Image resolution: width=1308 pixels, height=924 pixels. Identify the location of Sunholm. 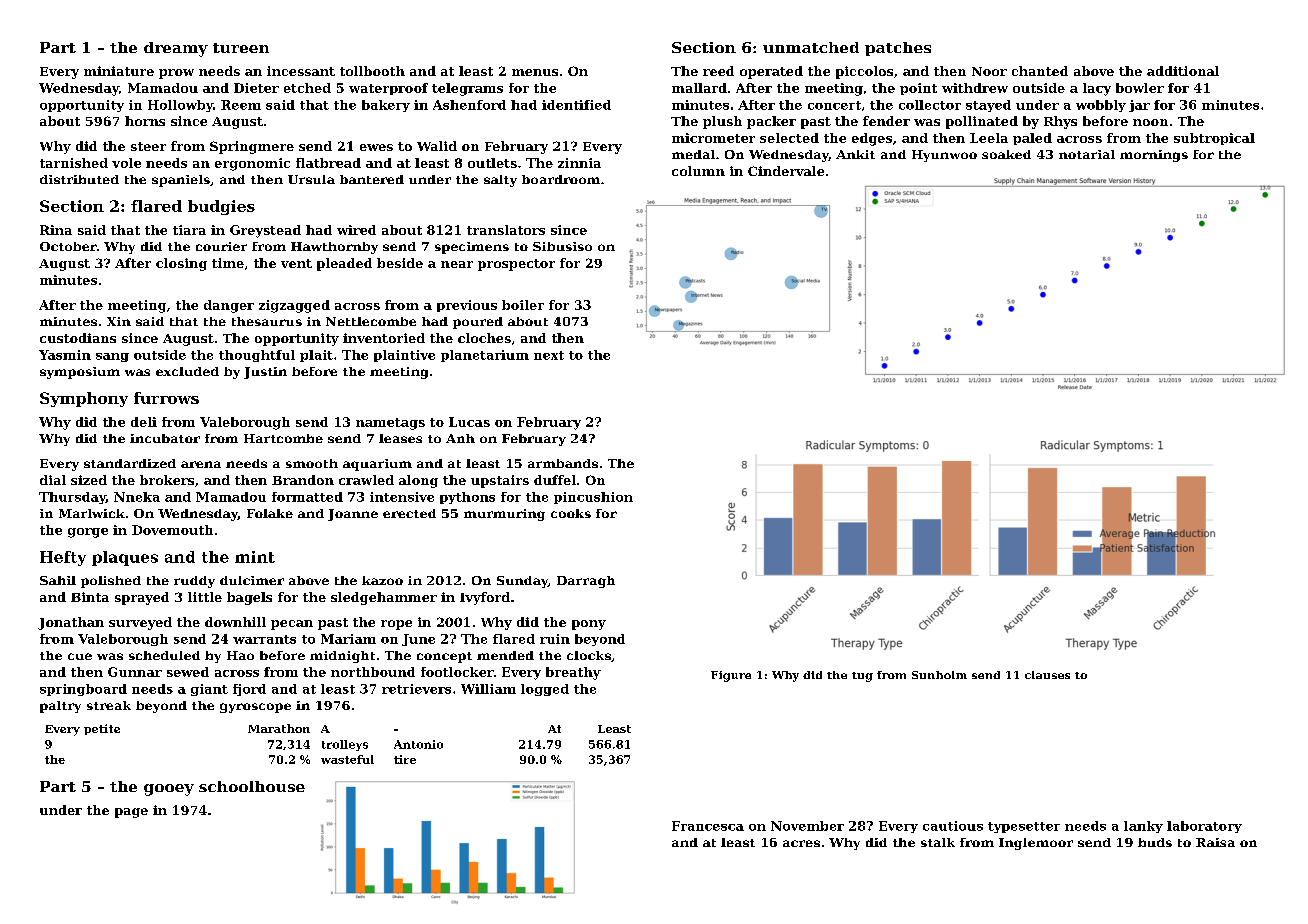
(939, 675).
